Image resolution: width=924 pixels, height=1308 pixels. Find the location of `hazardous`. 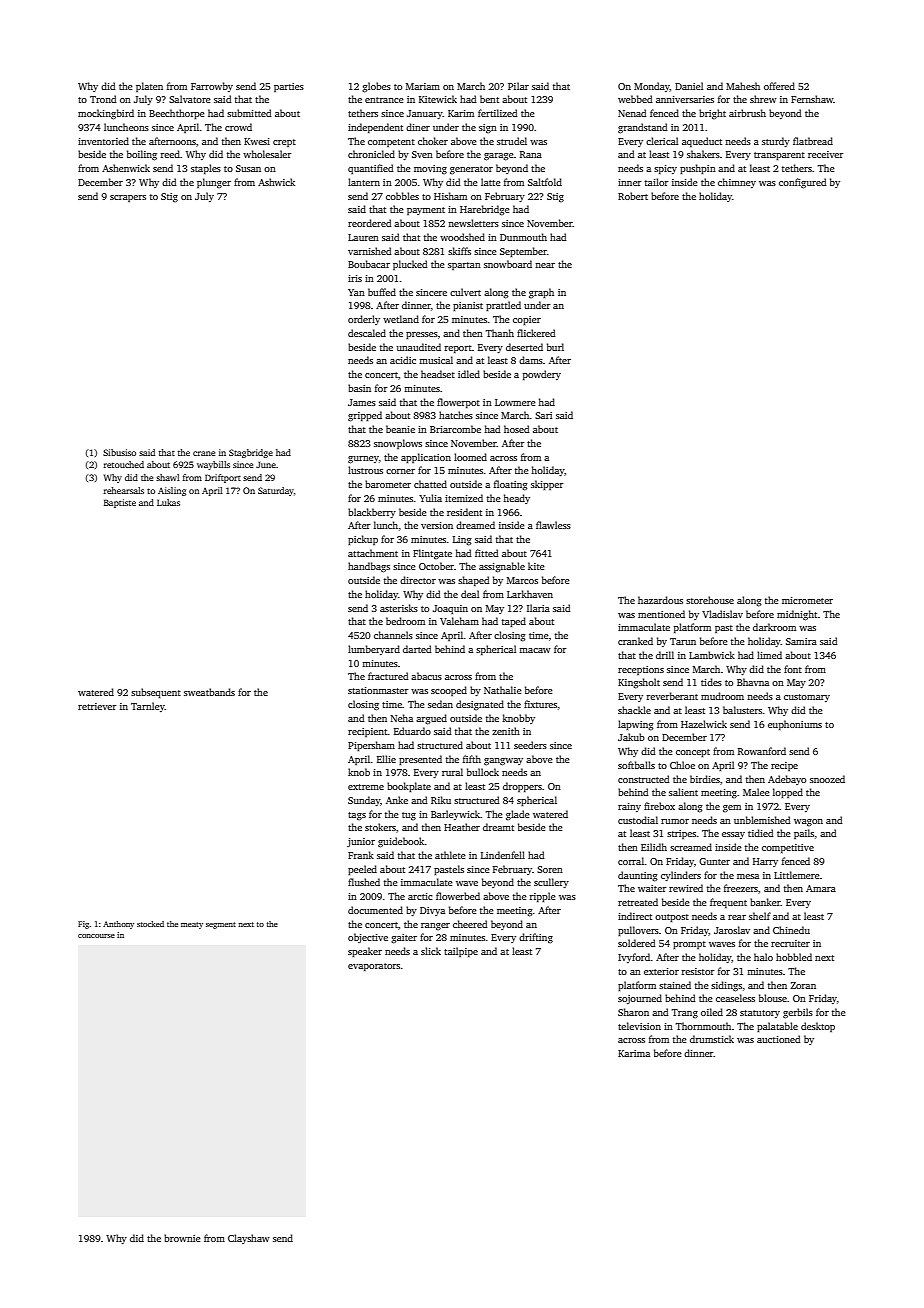

hazardous is located at coordinates (660, 600).
